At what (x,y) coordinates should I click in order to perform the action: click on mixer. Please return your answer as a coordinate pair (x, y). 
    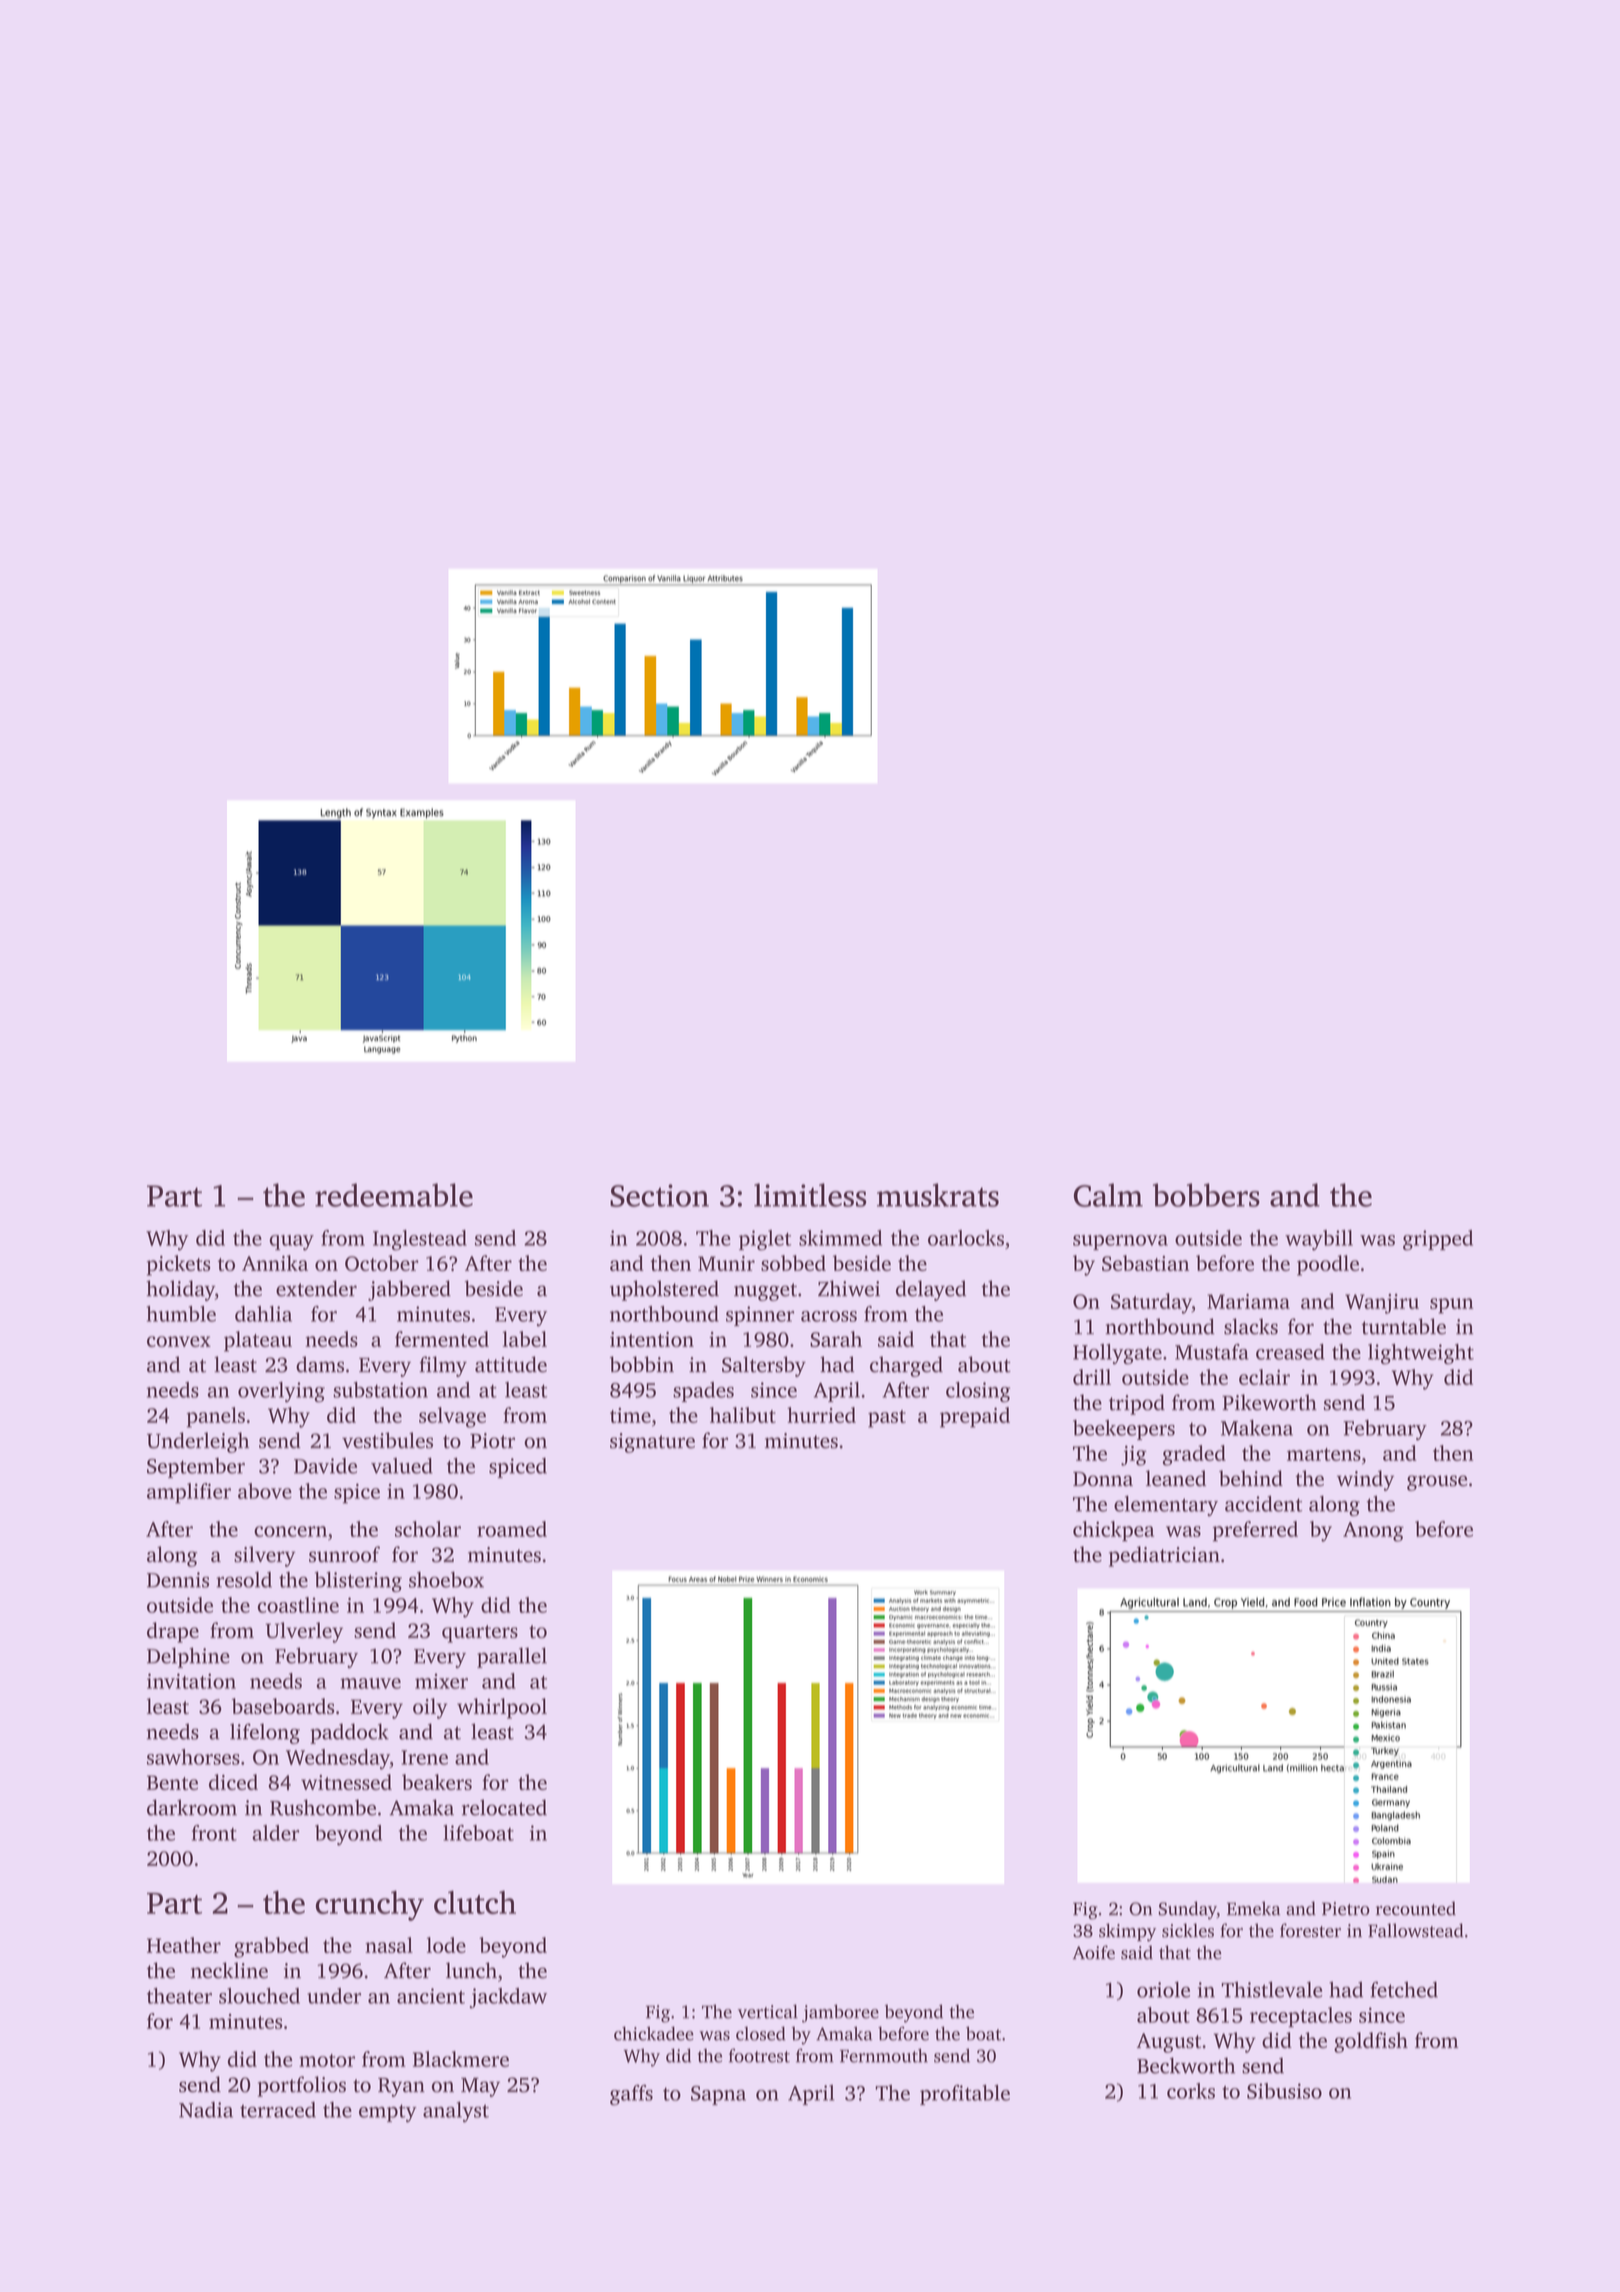
    Looking at the image, I should click on (441, 1681).
